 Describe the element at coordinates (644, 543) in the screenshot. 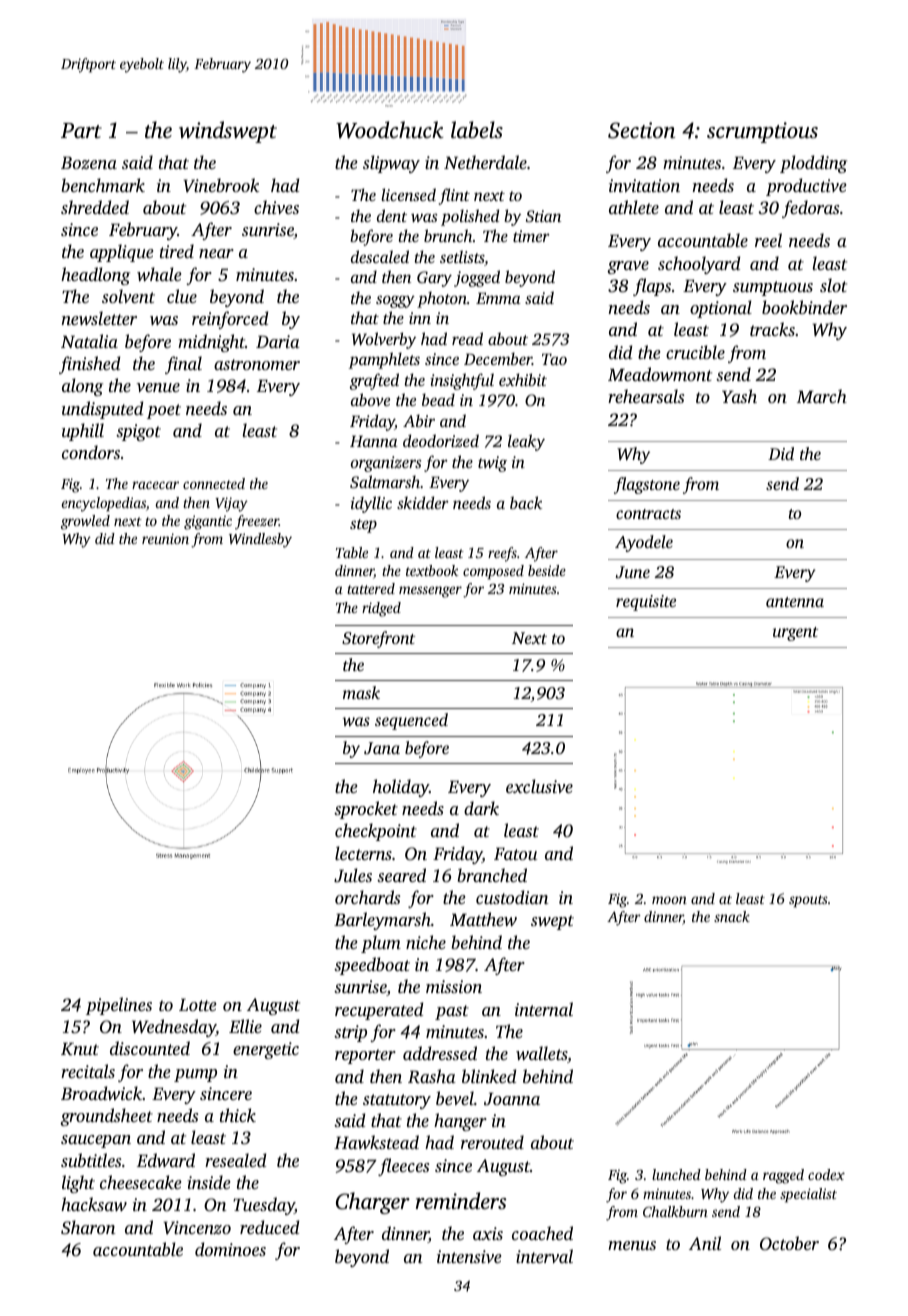

I see `Ayodele` at that location.
